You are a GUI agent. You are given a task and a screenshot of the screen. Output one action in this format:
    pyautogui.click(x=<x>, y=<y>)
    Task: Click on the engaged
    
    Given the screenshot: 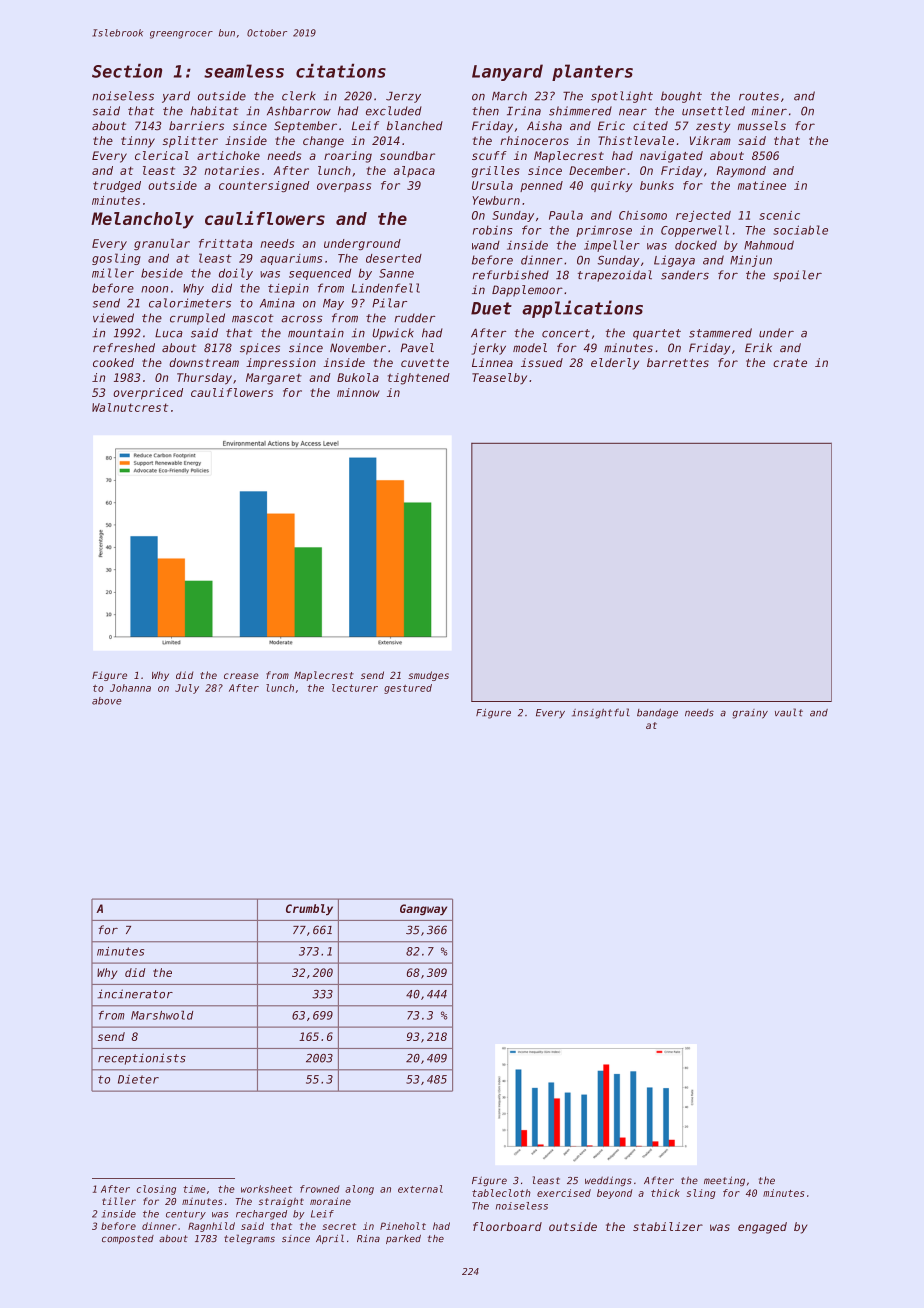 What is the action you would take?
    pyautogui.click(x=762, y=1228)
